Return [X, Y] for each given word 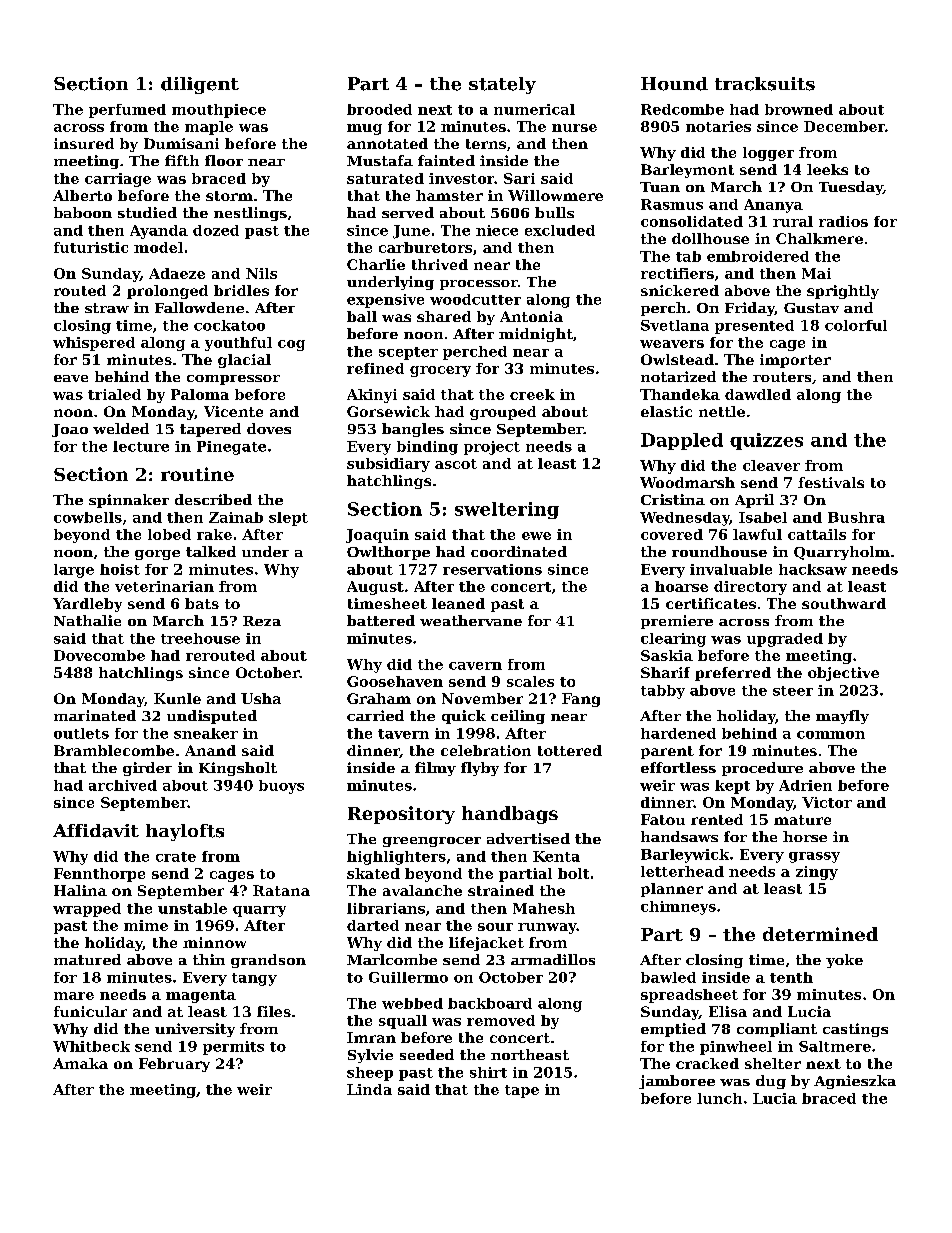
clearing [673, 640]
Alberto [82, 195]
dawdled [758, 394]
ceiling [518, 717]
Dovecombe [99, 655]
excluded [560, 230]
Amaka [80, 1063]
